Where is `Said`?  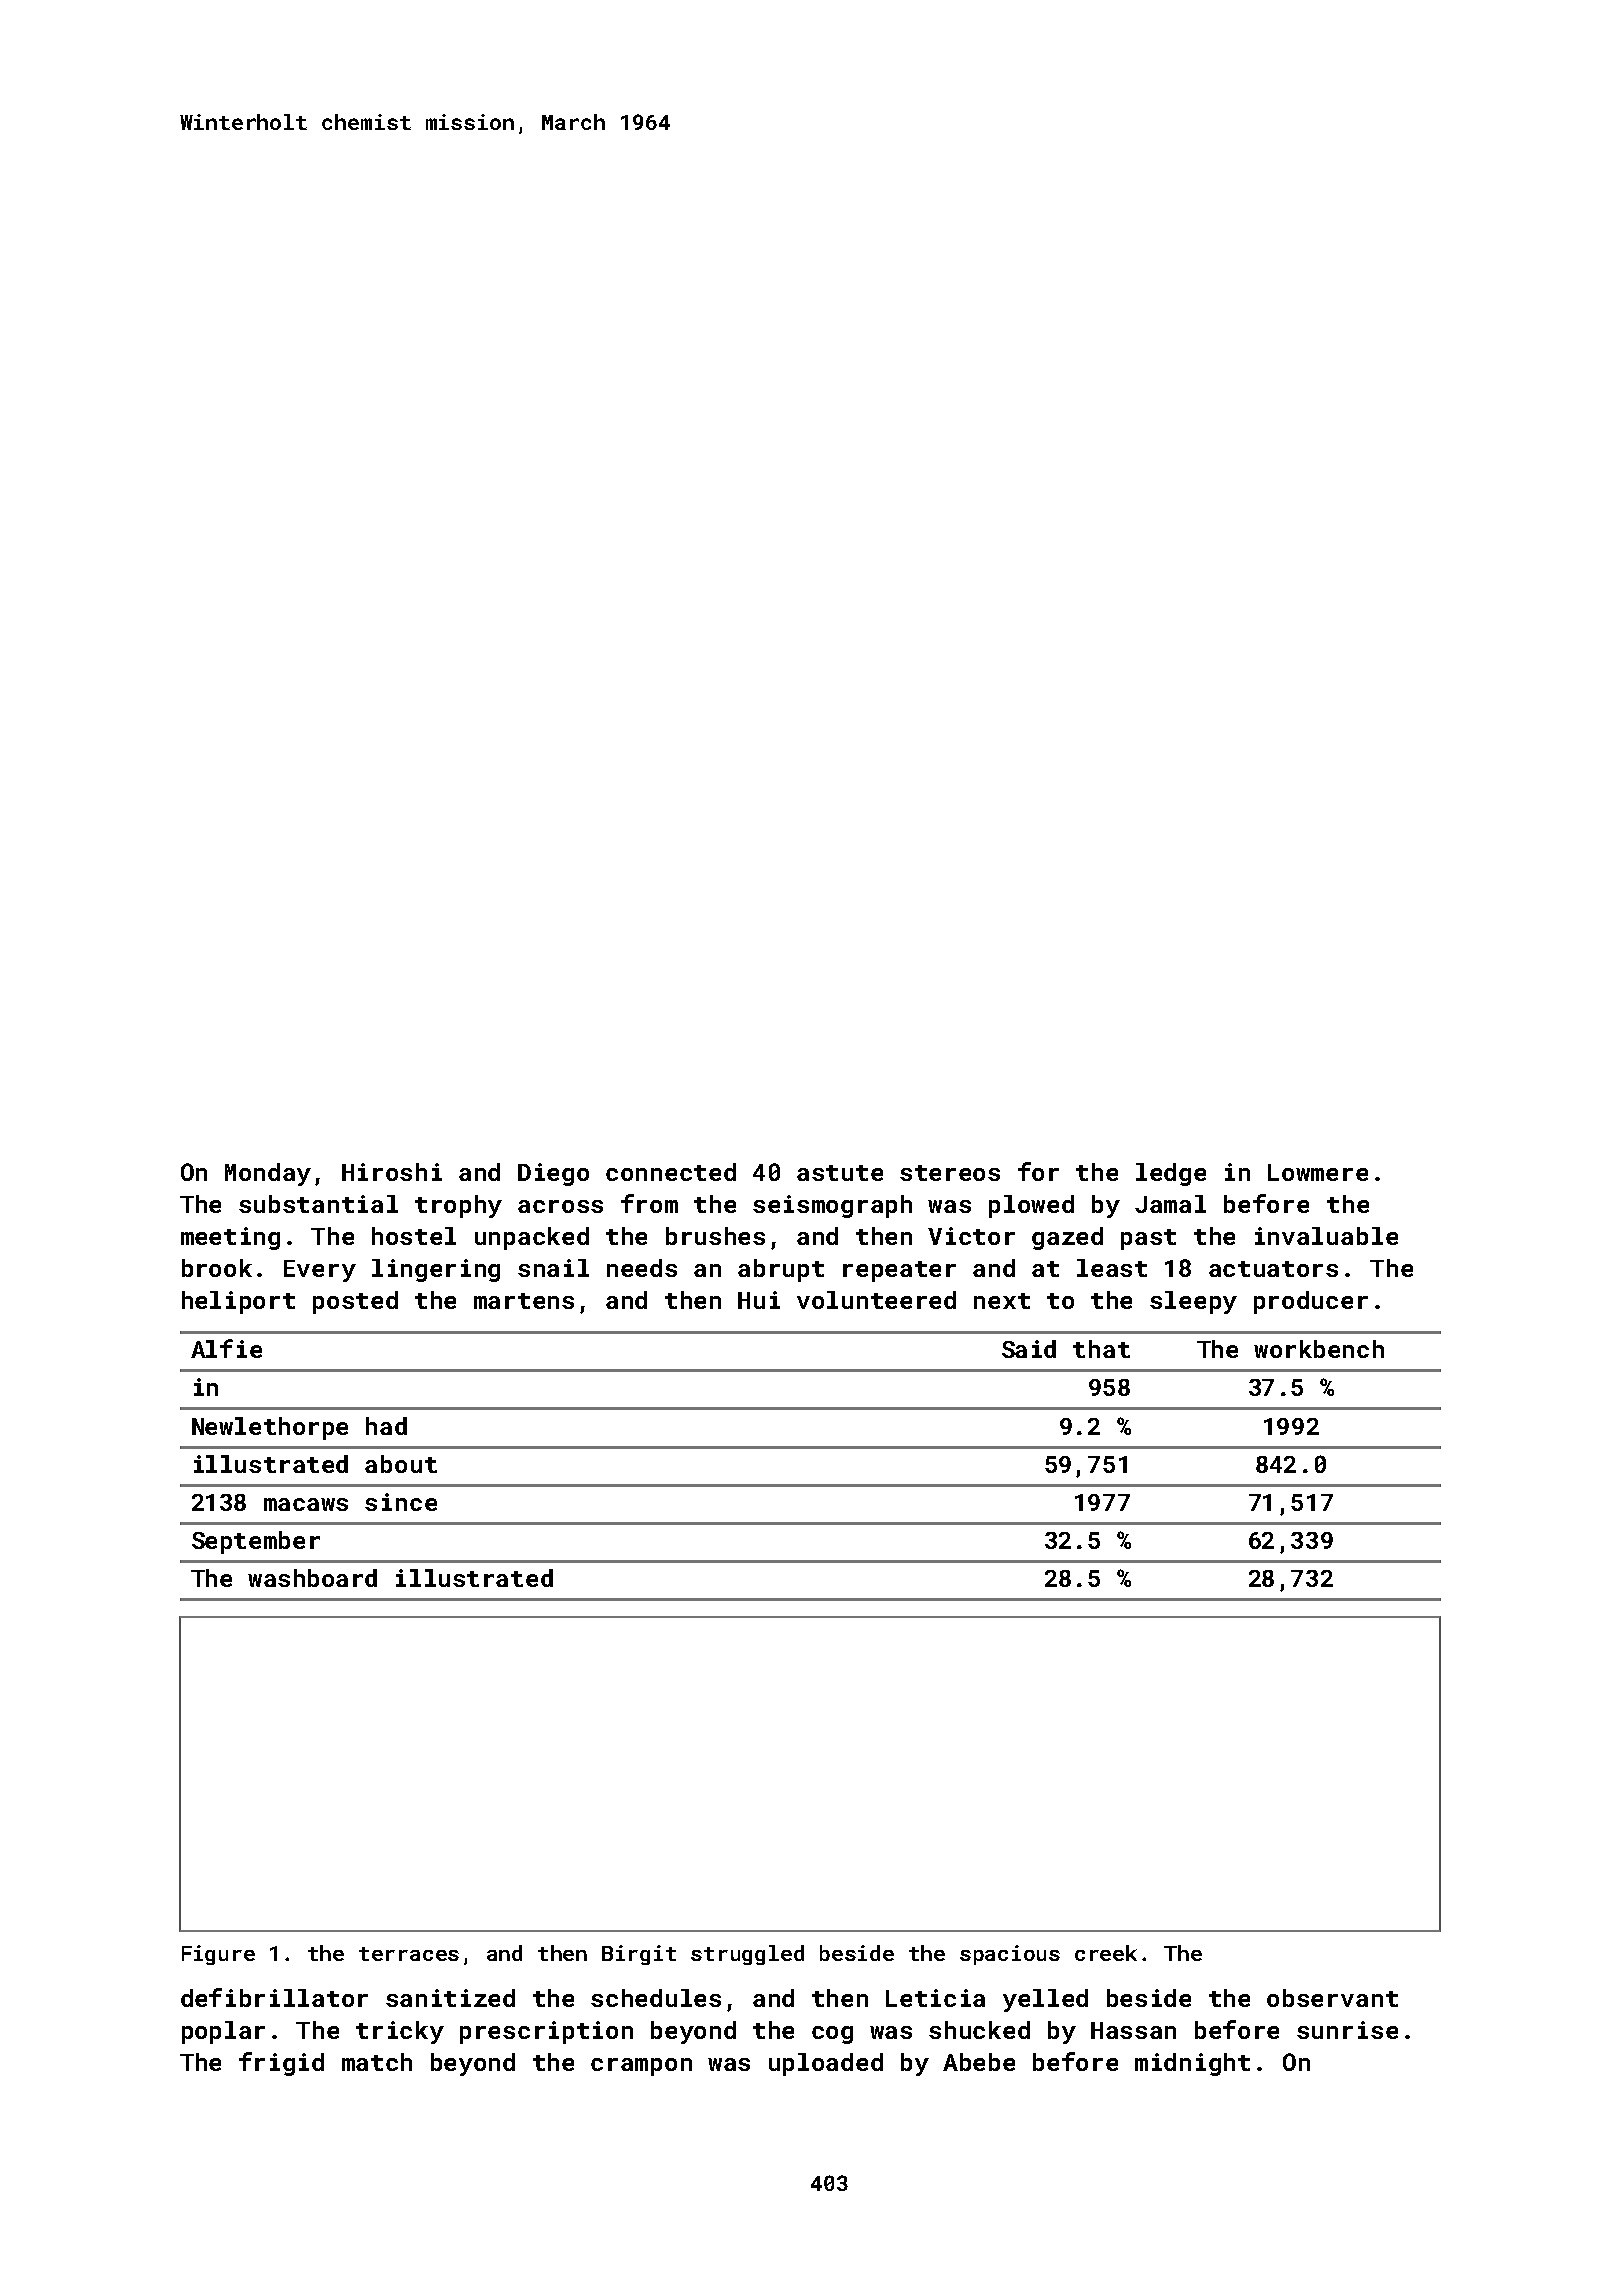 Said is located at coordinates (1029, 1349).
